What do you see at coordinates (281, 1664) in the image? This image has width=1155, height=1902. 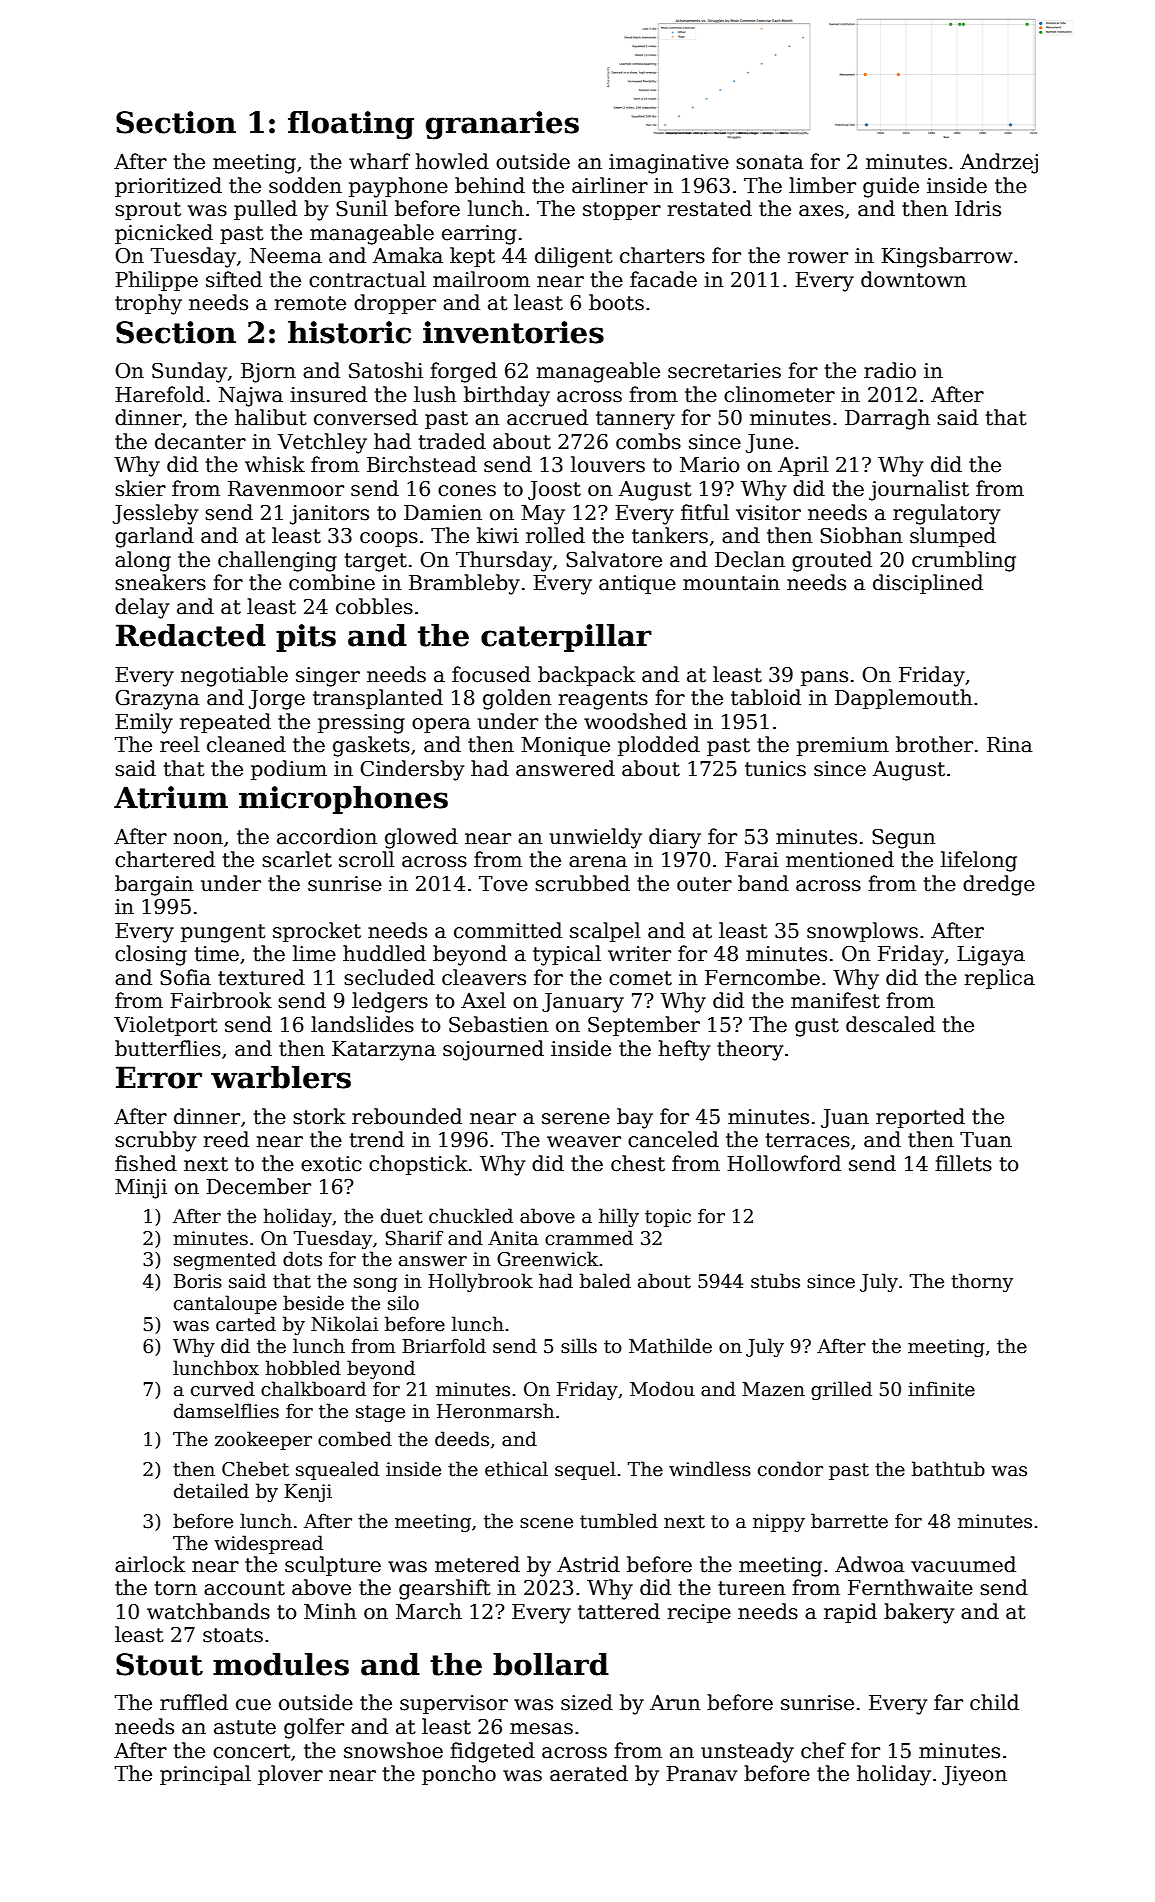 I see `modules` at bounding box center [281, 1664].
